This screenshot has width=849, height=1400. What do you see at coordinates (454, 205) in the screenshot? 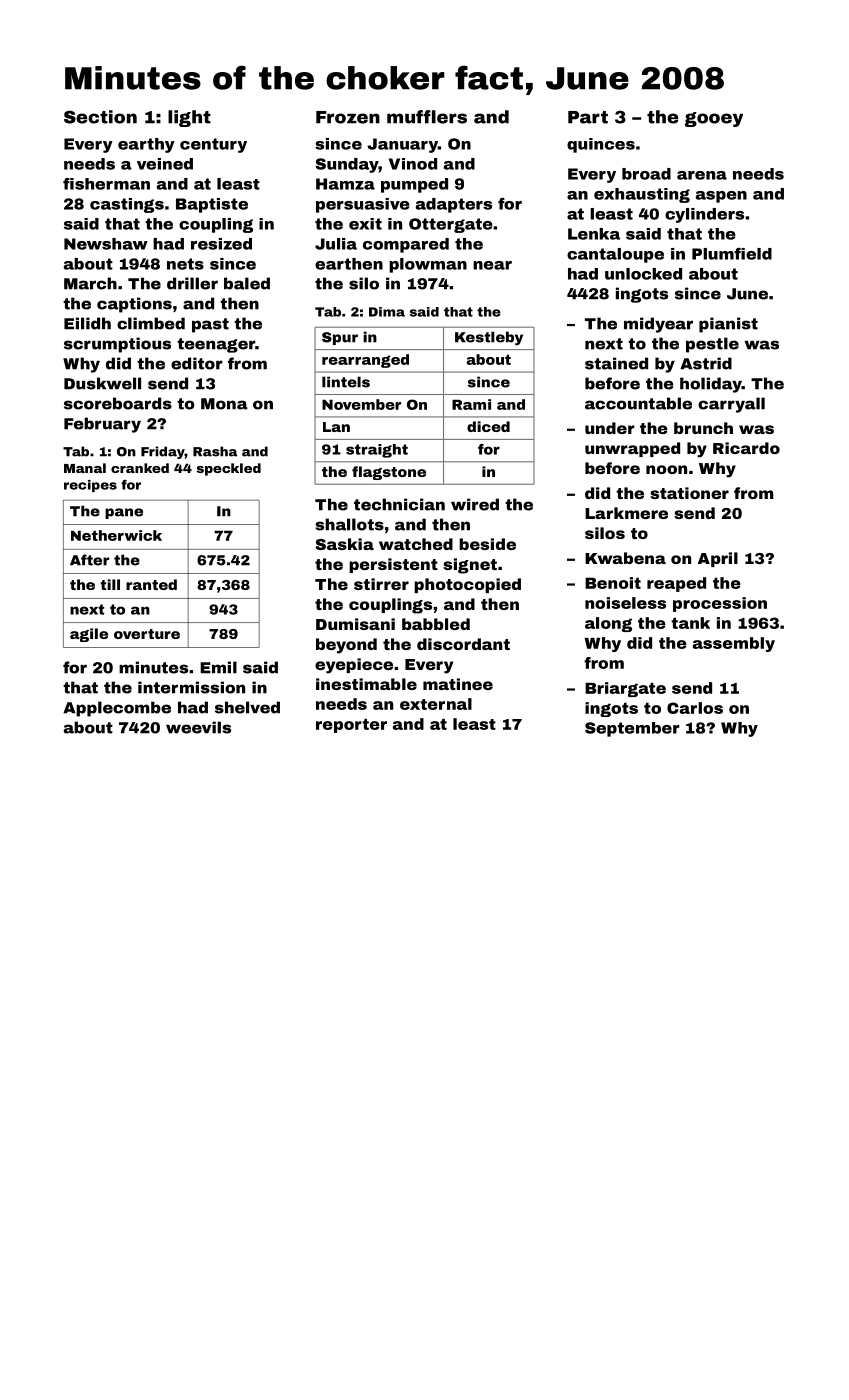
I see `adapters` at bounding box center [454, 205].
